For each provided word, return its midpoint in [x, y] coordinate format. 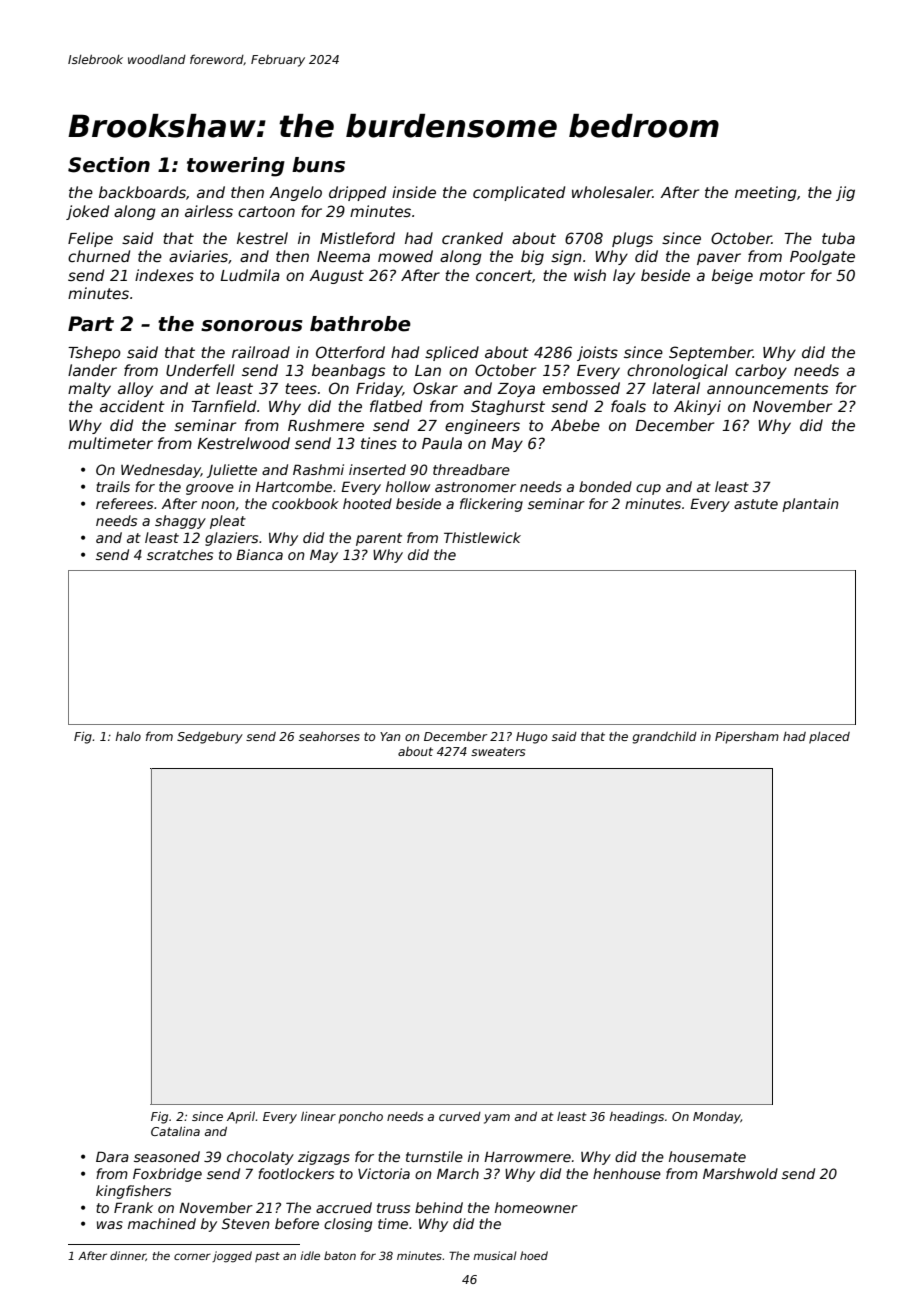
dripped [357, 193]
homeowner [536, 1207]
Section [109, 165]
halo [128, 736]
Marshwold [740, 1173]
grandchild [664, 738]
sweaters [498, 751]
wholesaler [612, 192]
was [110, 1225]
